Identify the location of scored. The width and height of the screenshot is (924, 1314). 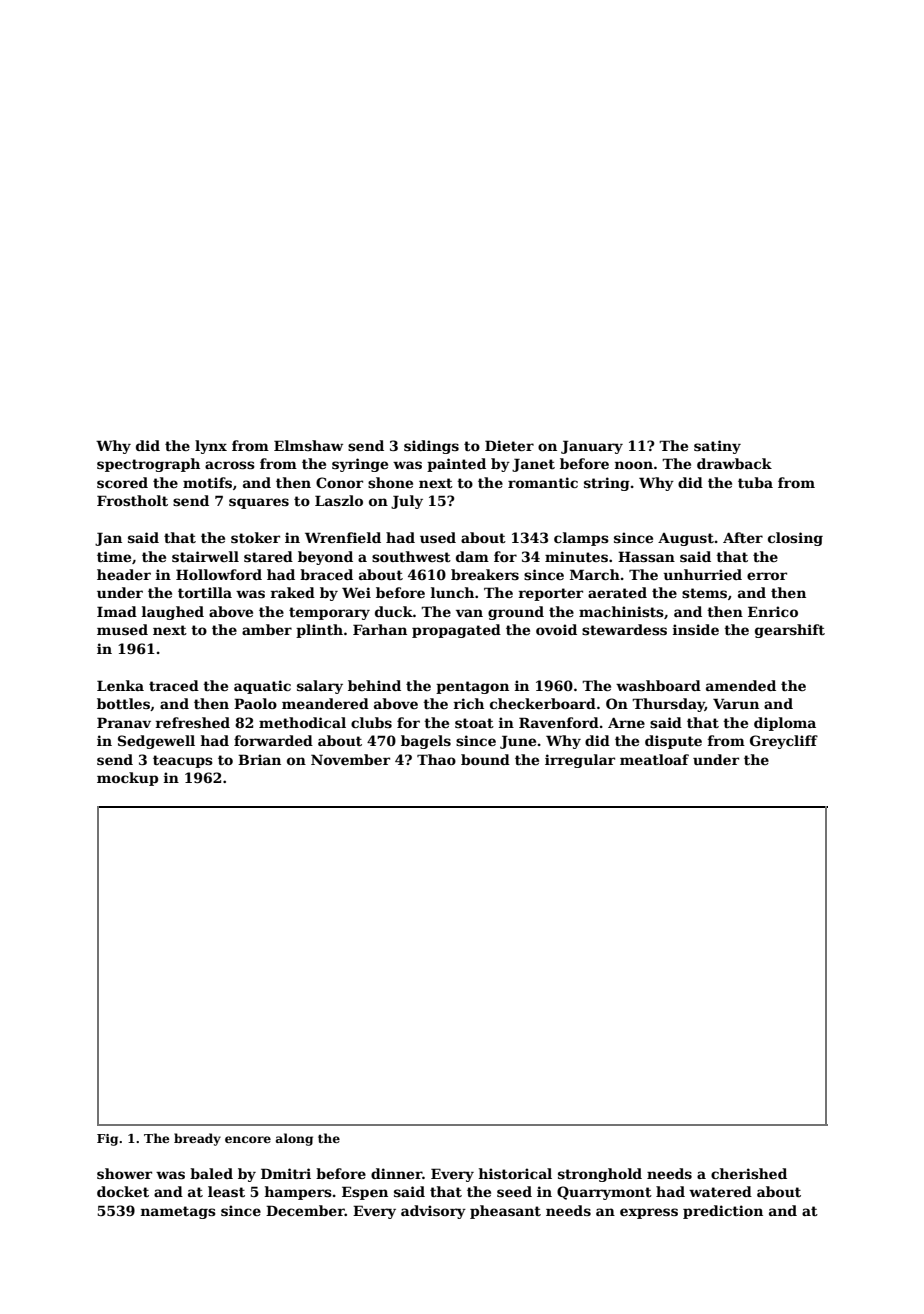
(122, 482).
